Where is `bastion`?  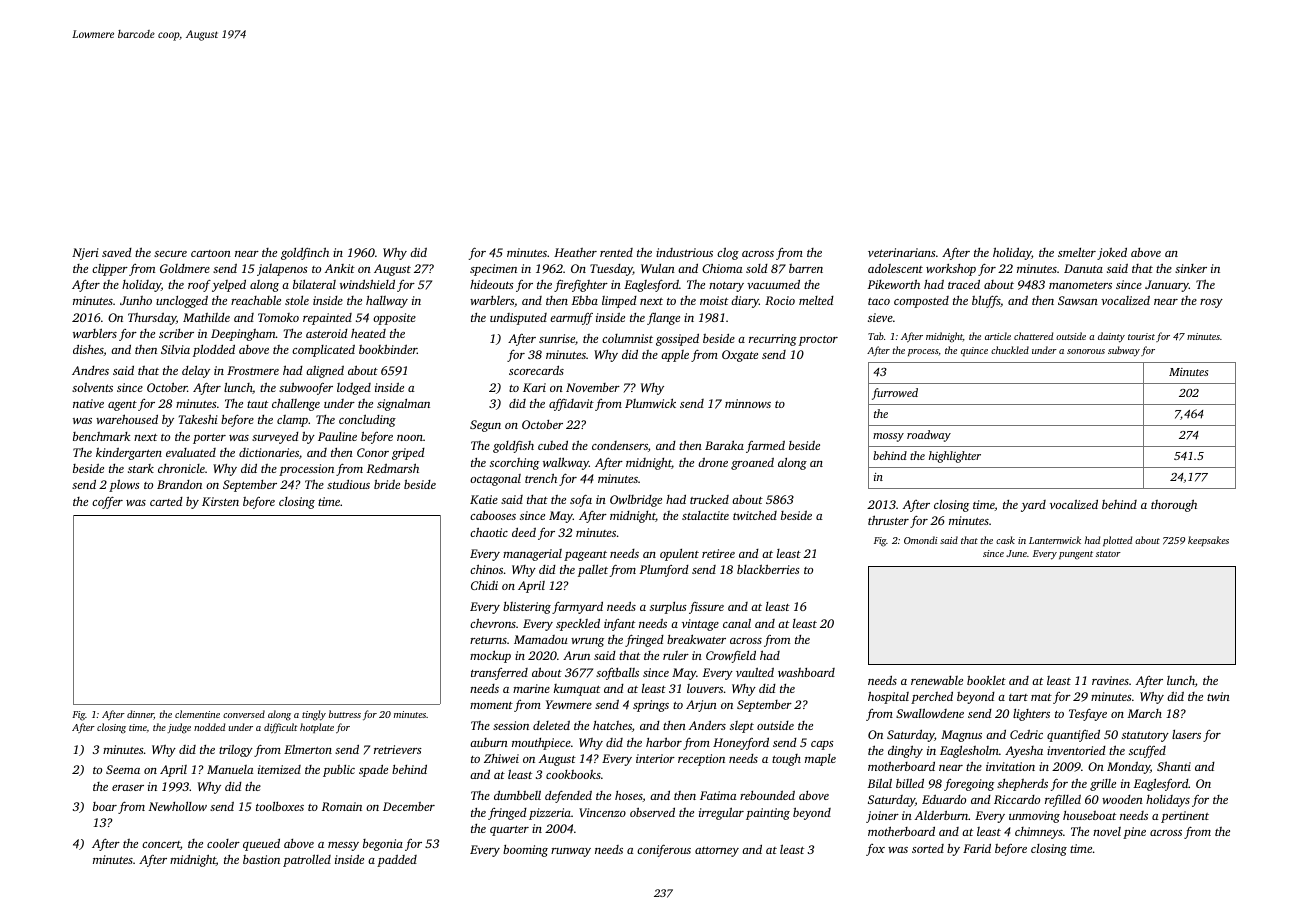 bastion is located at coordinates (261, 859).
